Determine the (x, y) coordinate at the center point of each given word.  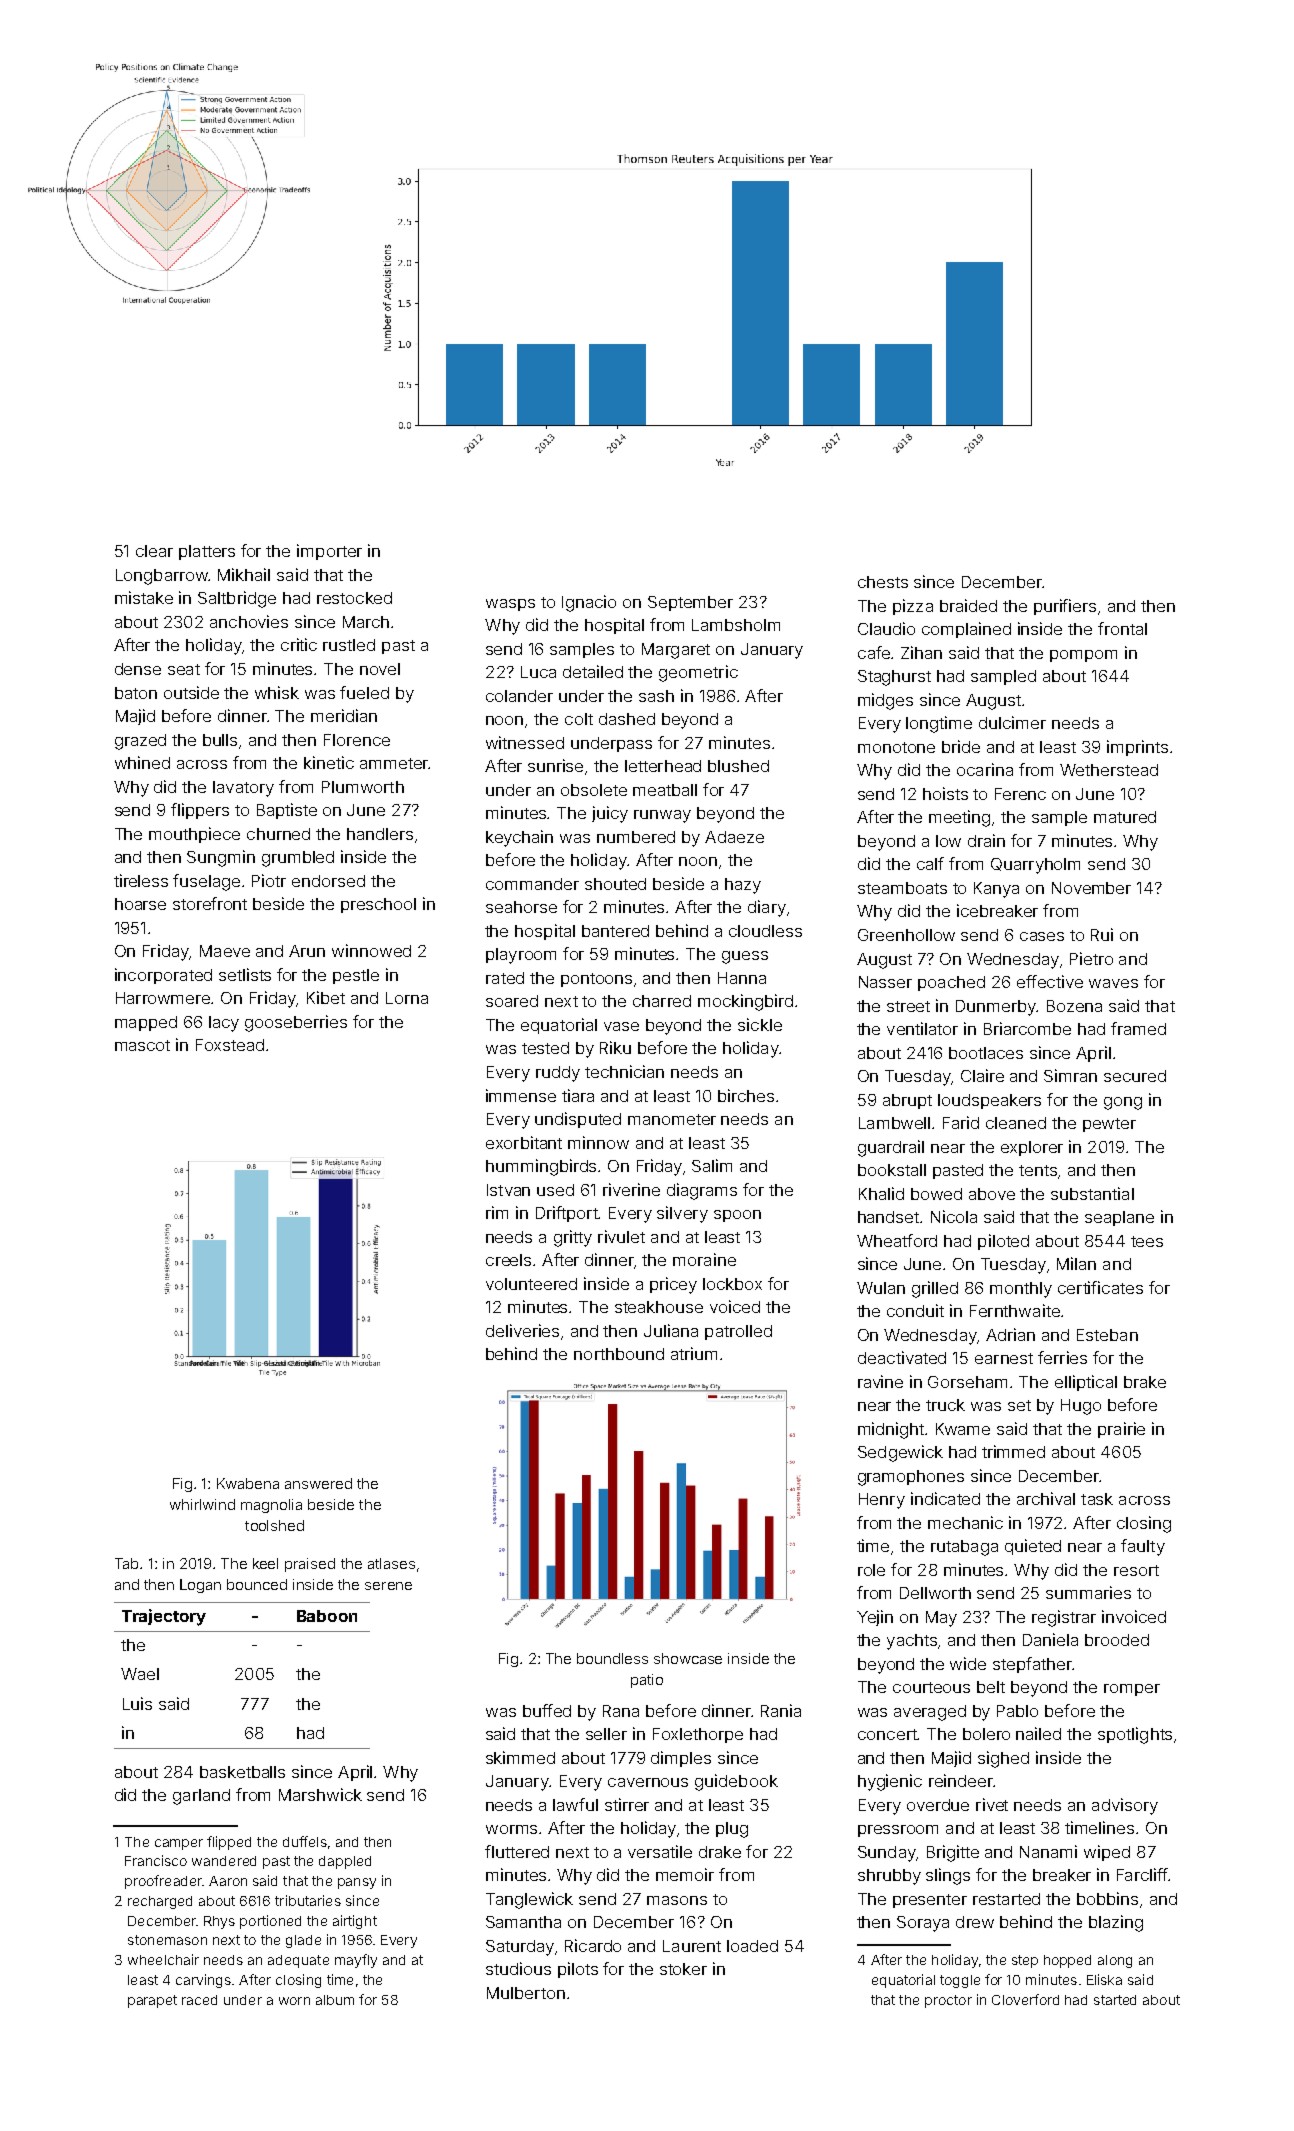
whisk (277, 692)
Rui (1102, 934)
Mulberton (526, 1993)
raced (199, 2000)
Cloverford (1025, 1999)
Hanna (742, 978)
